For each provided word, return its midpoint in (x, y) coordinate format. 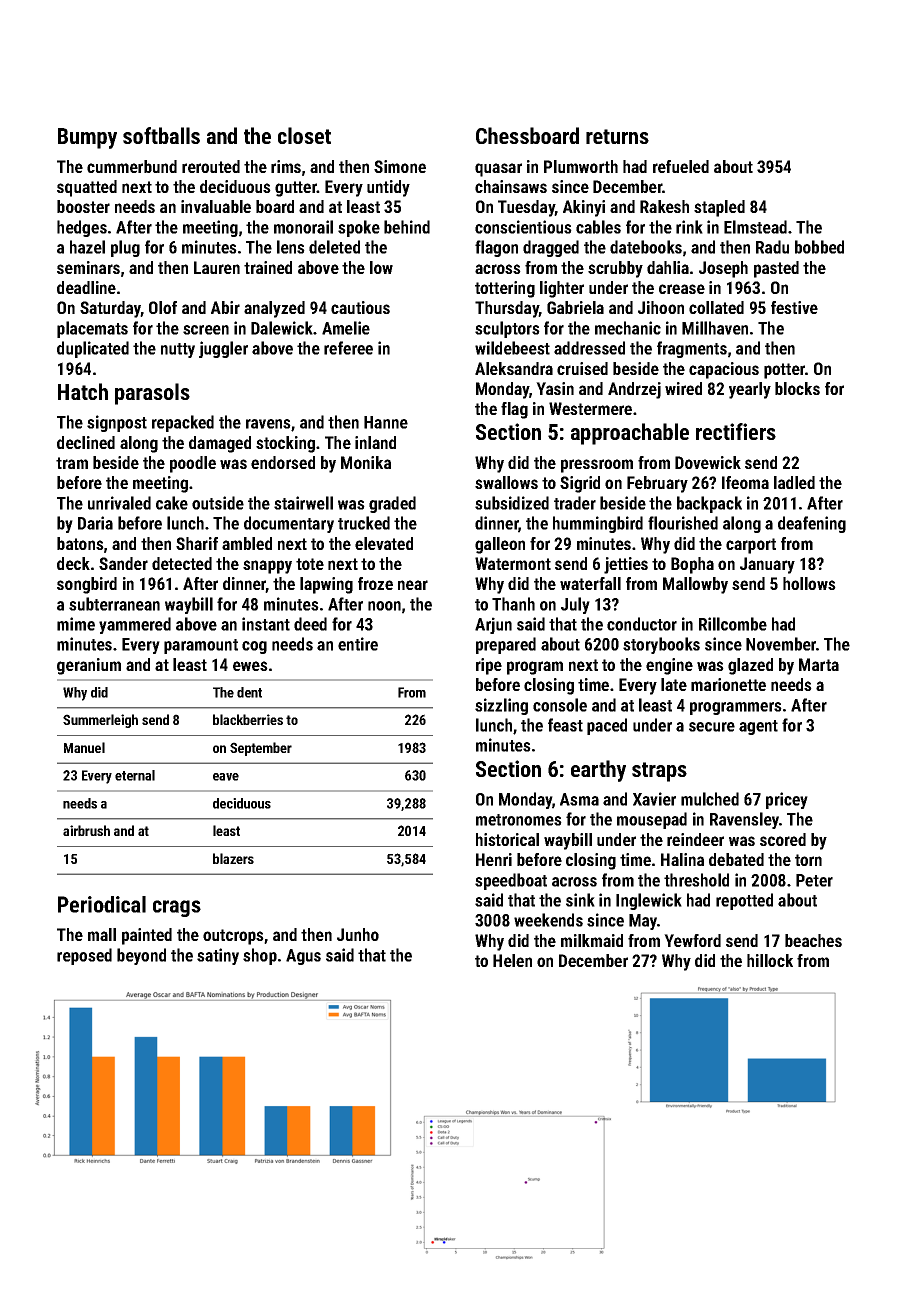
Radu (772, 247)
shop (260, 956)
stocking (285, 444)
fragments (692, 349)
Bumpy (87, 138)
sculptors (507, 329)
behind (407, 227)
